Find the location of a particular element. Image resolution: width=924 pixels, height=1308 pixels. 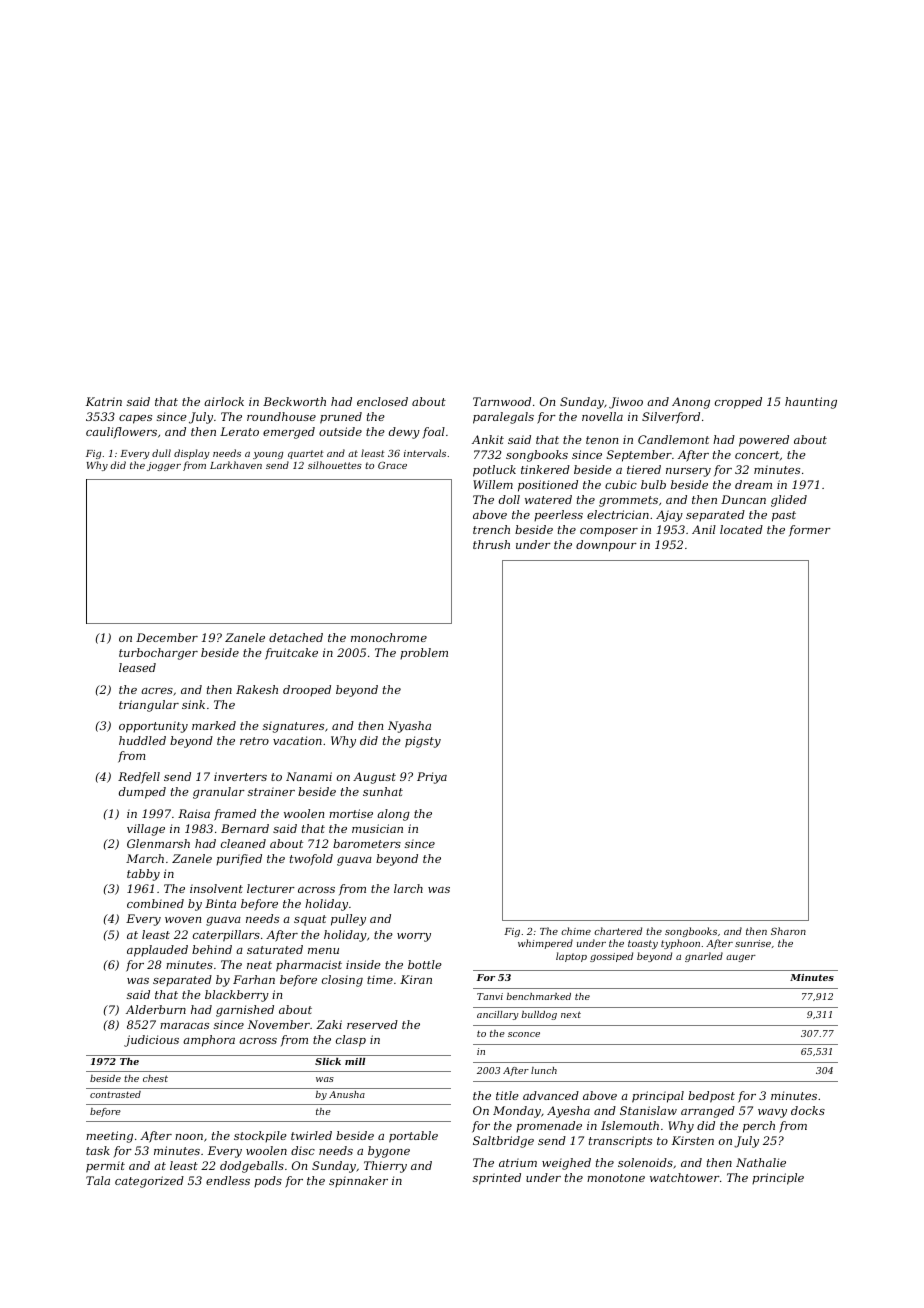

Priya is located at coordinates (432, 778).
